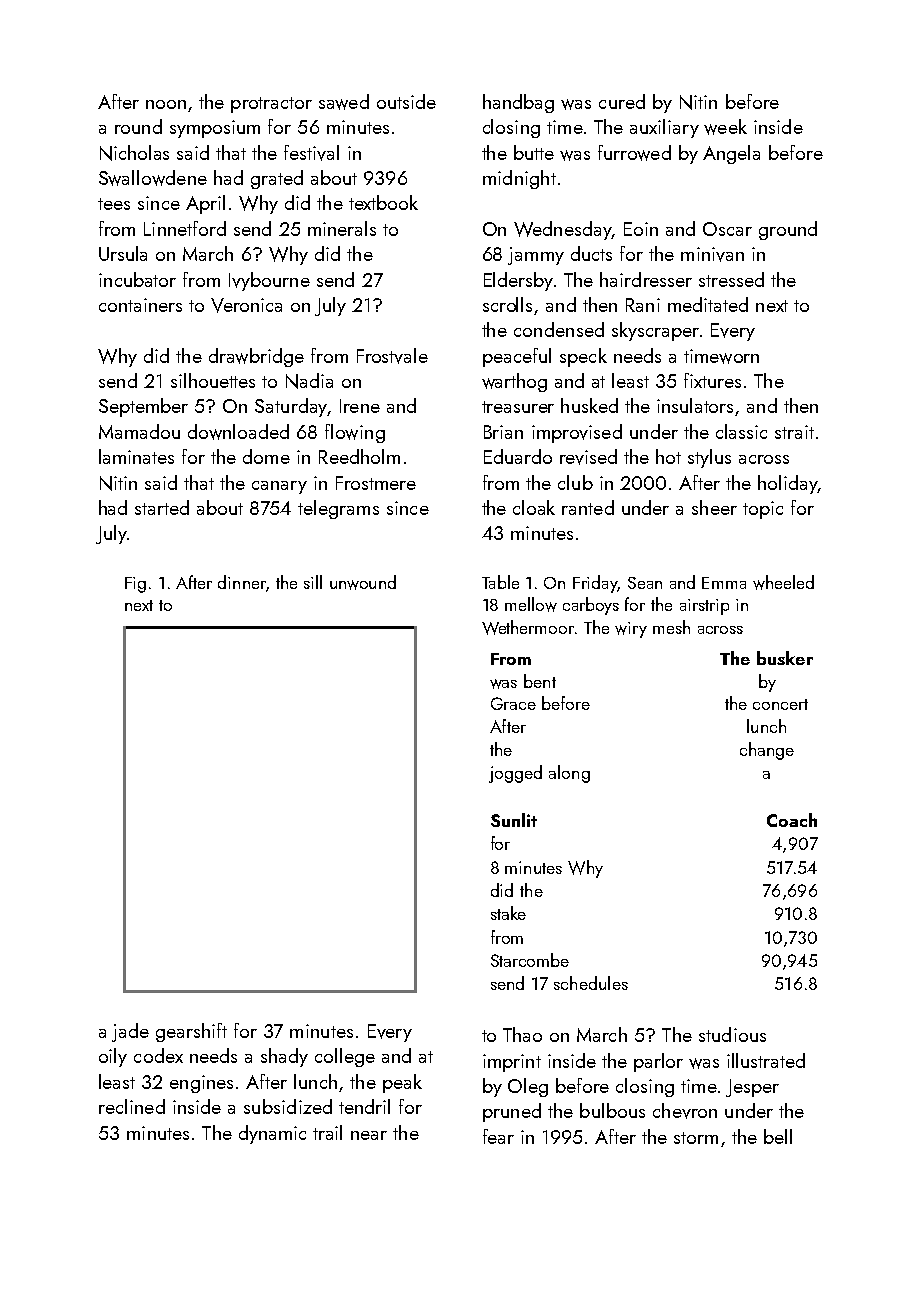  Describe the element at coordinates (369, 1135) in the image. I see `near` at that location.
